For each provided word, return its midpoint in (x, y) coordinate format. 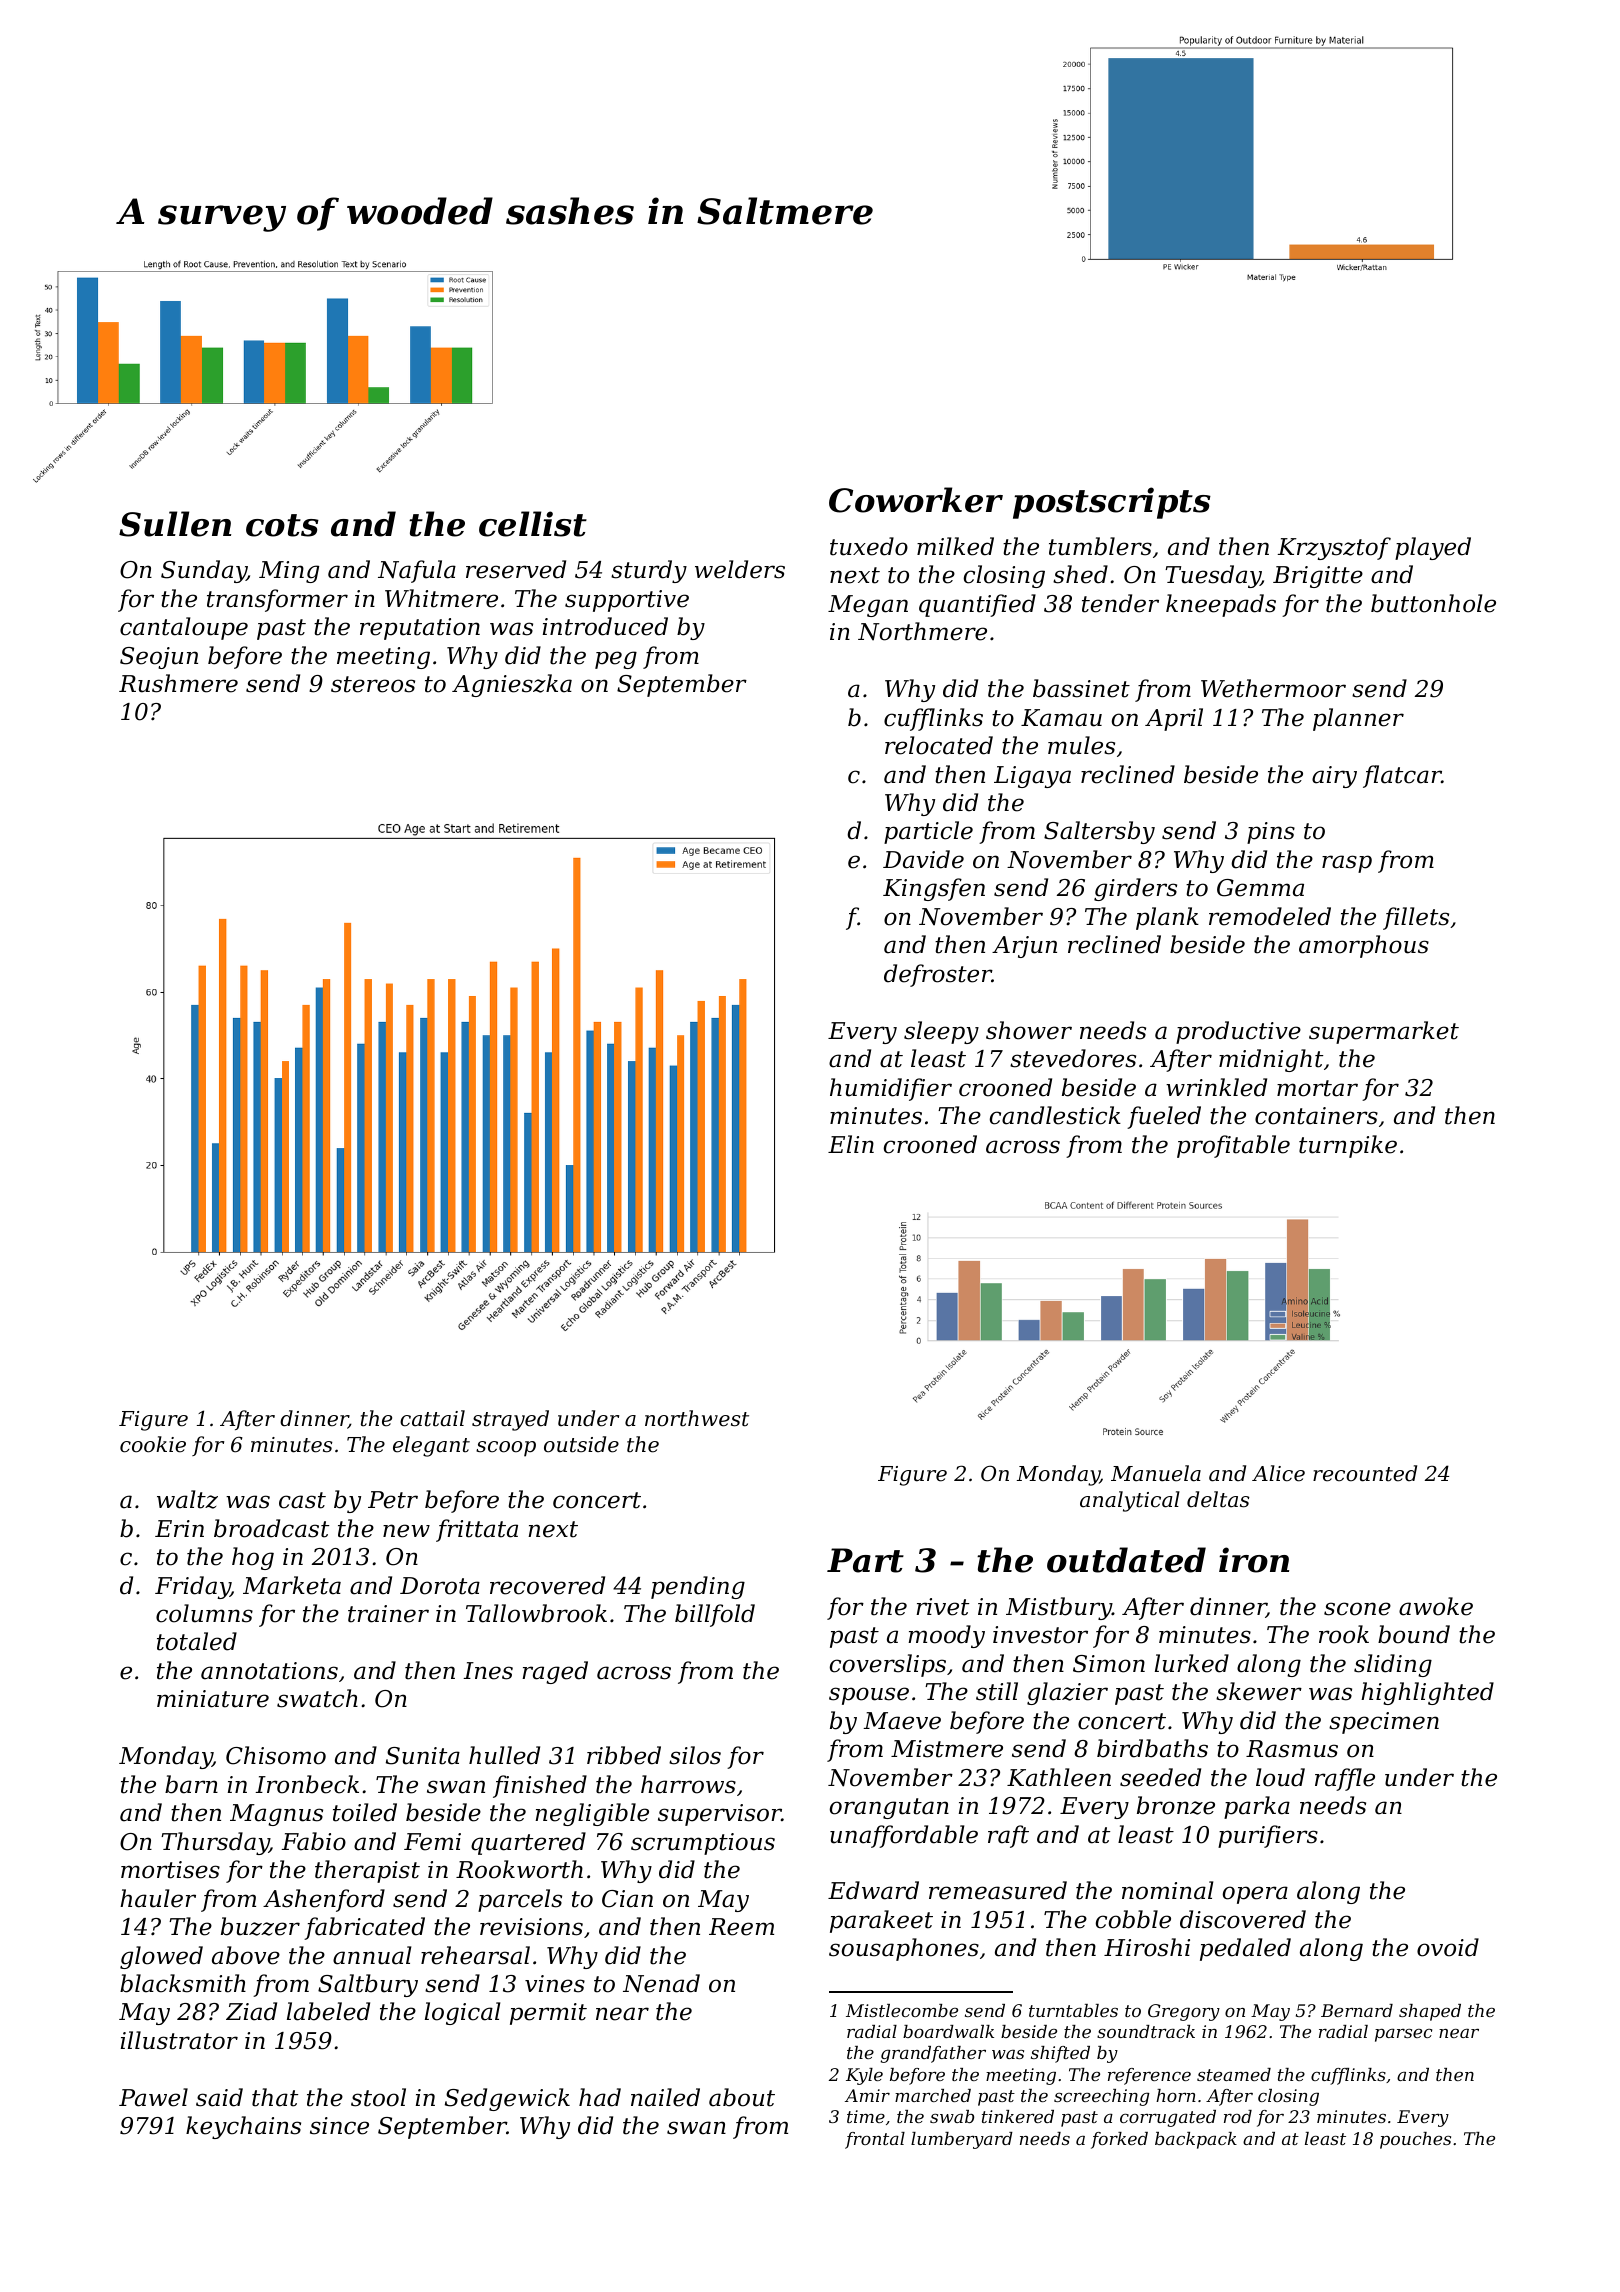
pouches (1415, 2140)
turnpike (1348, 1146)
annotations (269, 1671)
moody (946, 1636)
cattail (432, 1418)
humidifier (891, 1089)
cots (282, 525)
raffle (1345, 1779)
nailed (665, 2097)
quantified (977, 605)
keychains (243, 2127)
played (1433, 548)
